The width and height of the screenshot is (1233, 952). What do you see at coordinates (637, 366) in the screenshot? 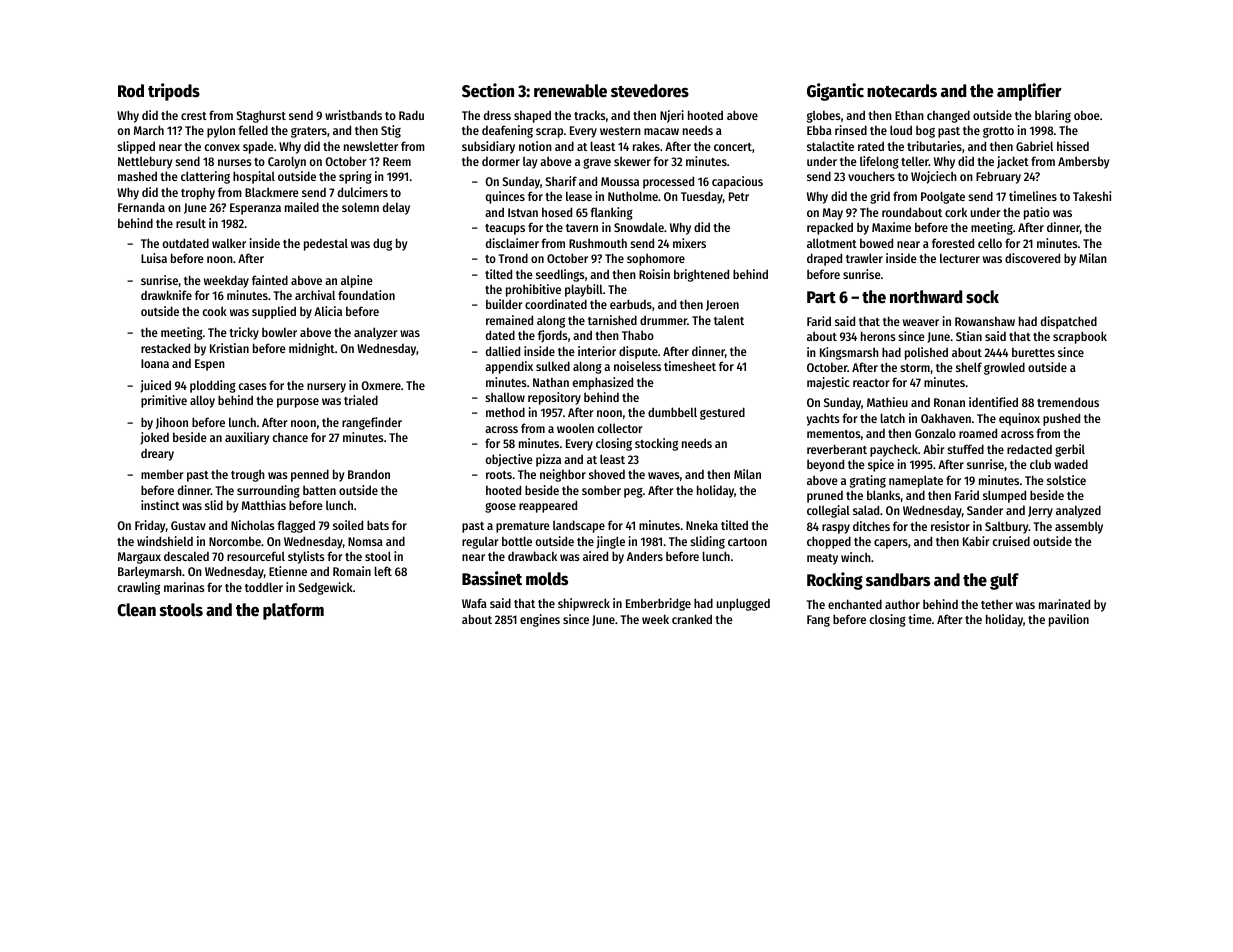
I see `noiseless` at bounding box center [637, 366].
